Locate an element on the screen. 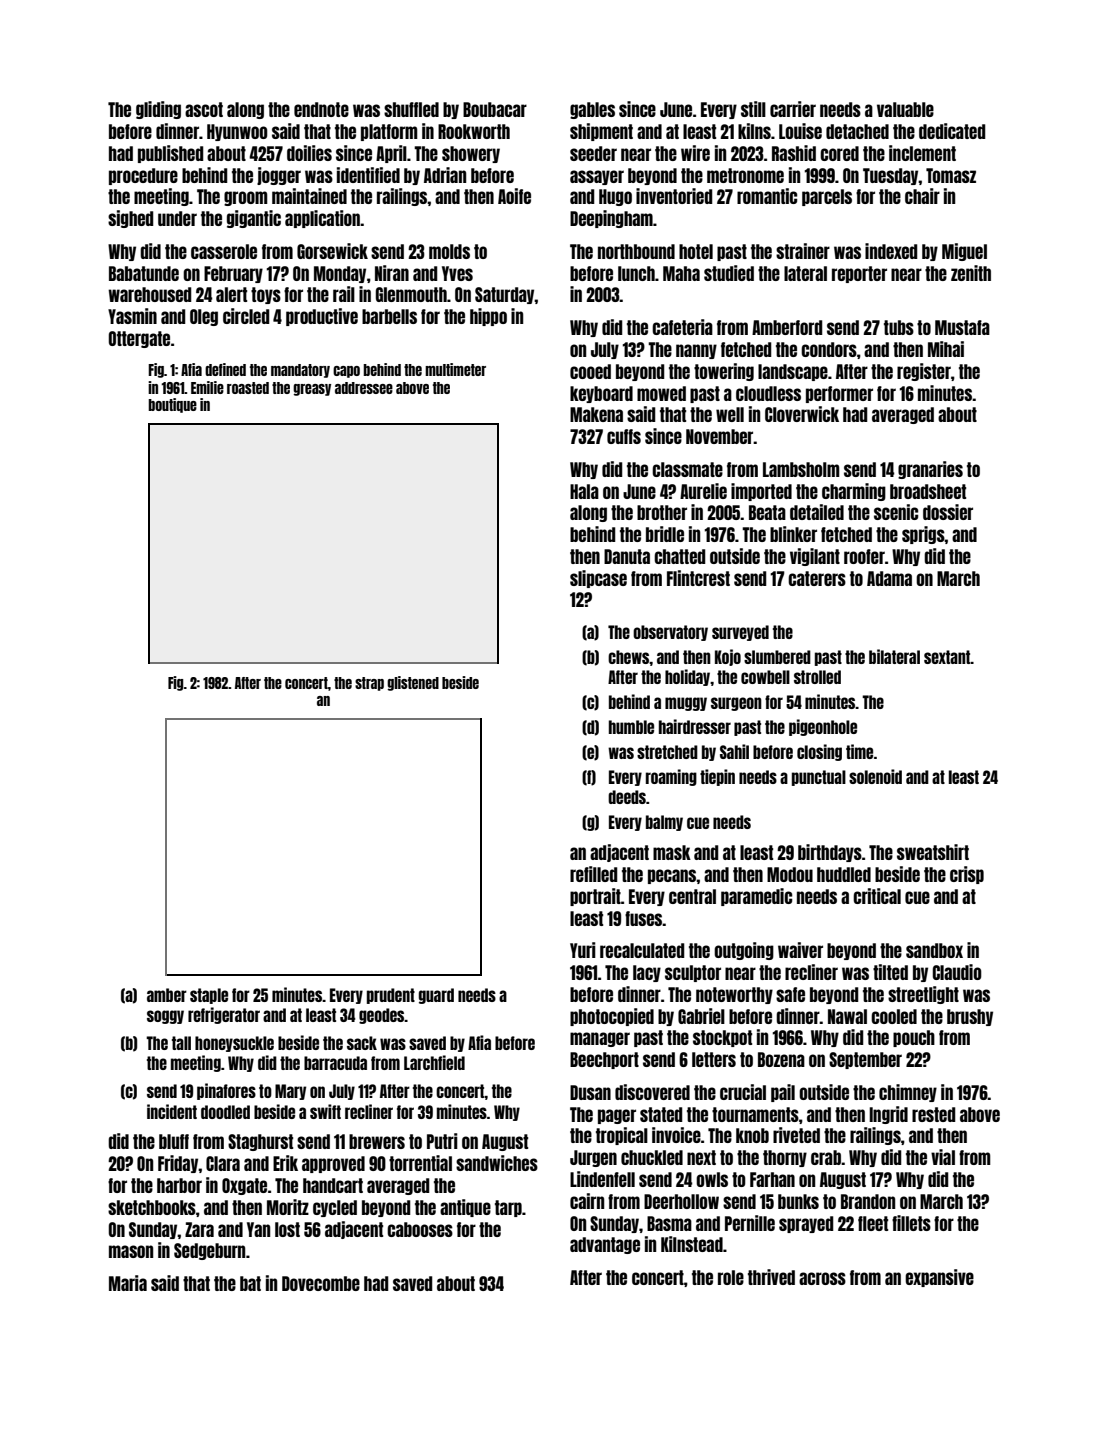  Maria is located at coordinates (128, 1283).
